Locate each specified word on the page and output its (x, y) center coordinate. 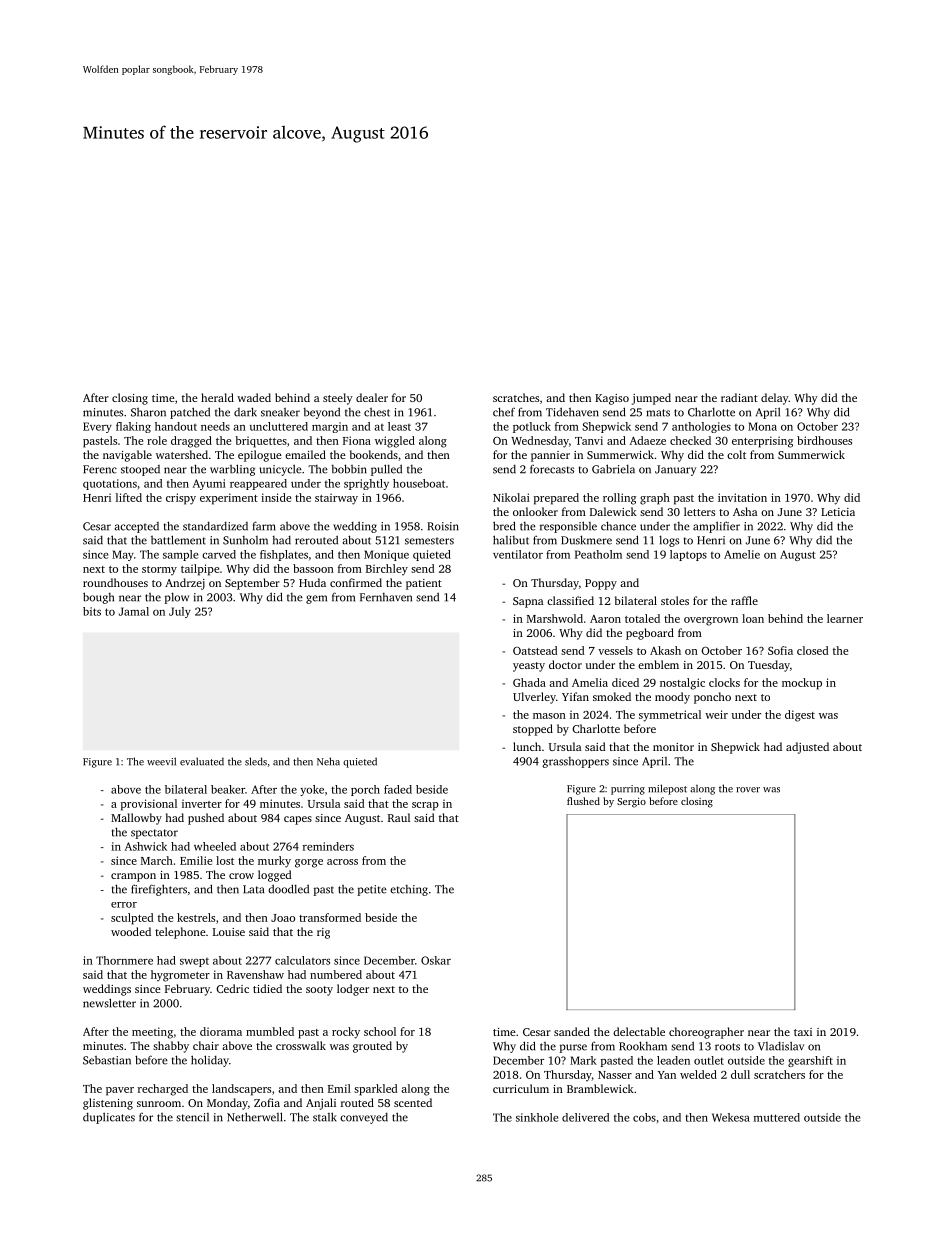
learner (845, 618)
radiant (739, 397)
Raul (399, 817)
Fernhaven (386, 597)
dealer (372, 397)
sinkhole (537, 1117)
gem (316, 599)
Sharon (148, 412)
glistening (108, 1104)
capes (298, 820)
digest (800, 716)
